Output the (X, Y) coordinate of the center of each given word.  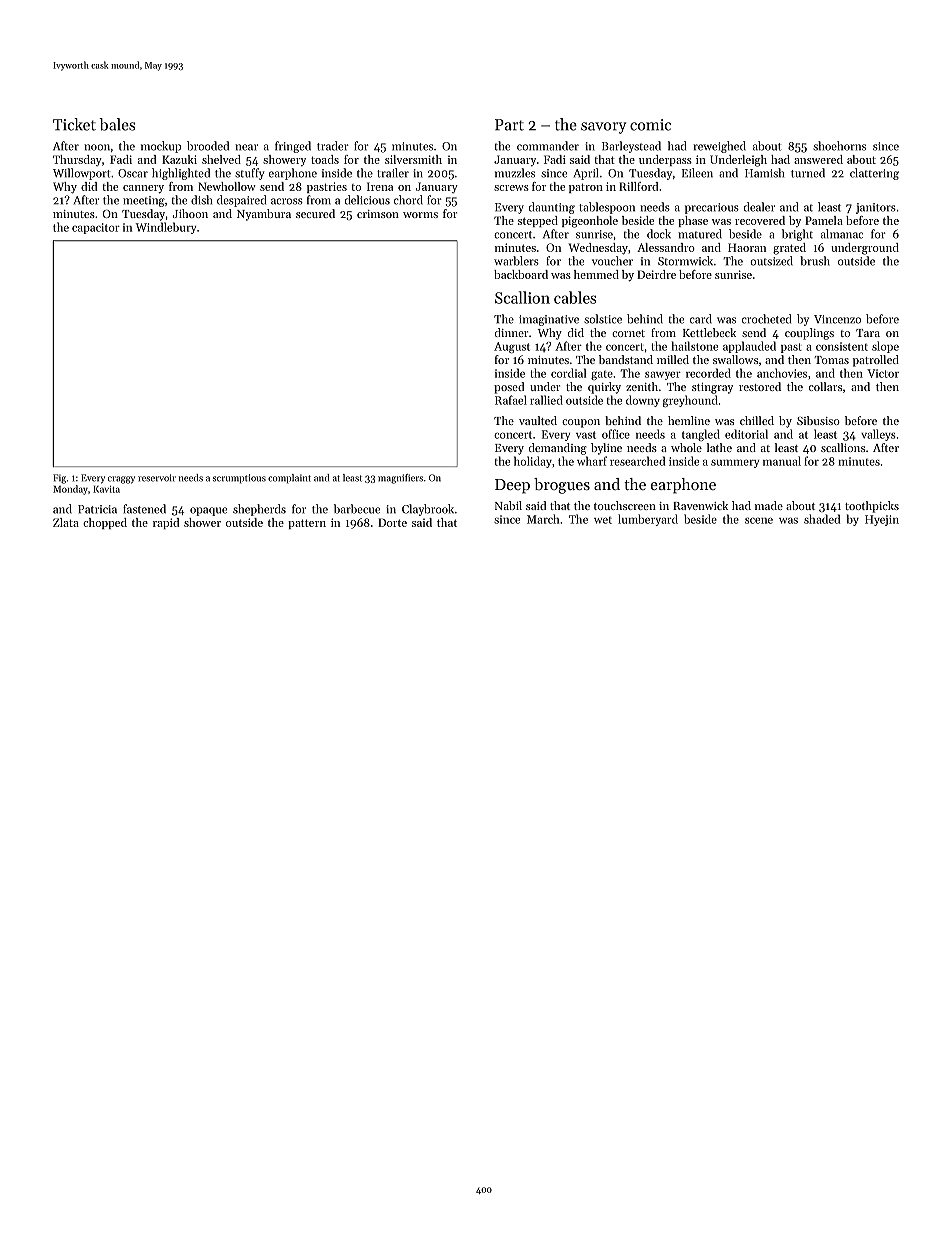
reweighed (720, 147)
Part (509, 125)
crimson (378, 214)
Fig (59, 479)
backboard (521, 274)
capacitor (96, 228)
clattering (874, 174)
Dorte (392, 522)
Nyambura (264, 215)
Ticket (74, 124)
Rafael (511, 400)
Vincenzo (837, 319)
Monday (70, 490)
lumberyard (648, 520)
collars (825, 386)
